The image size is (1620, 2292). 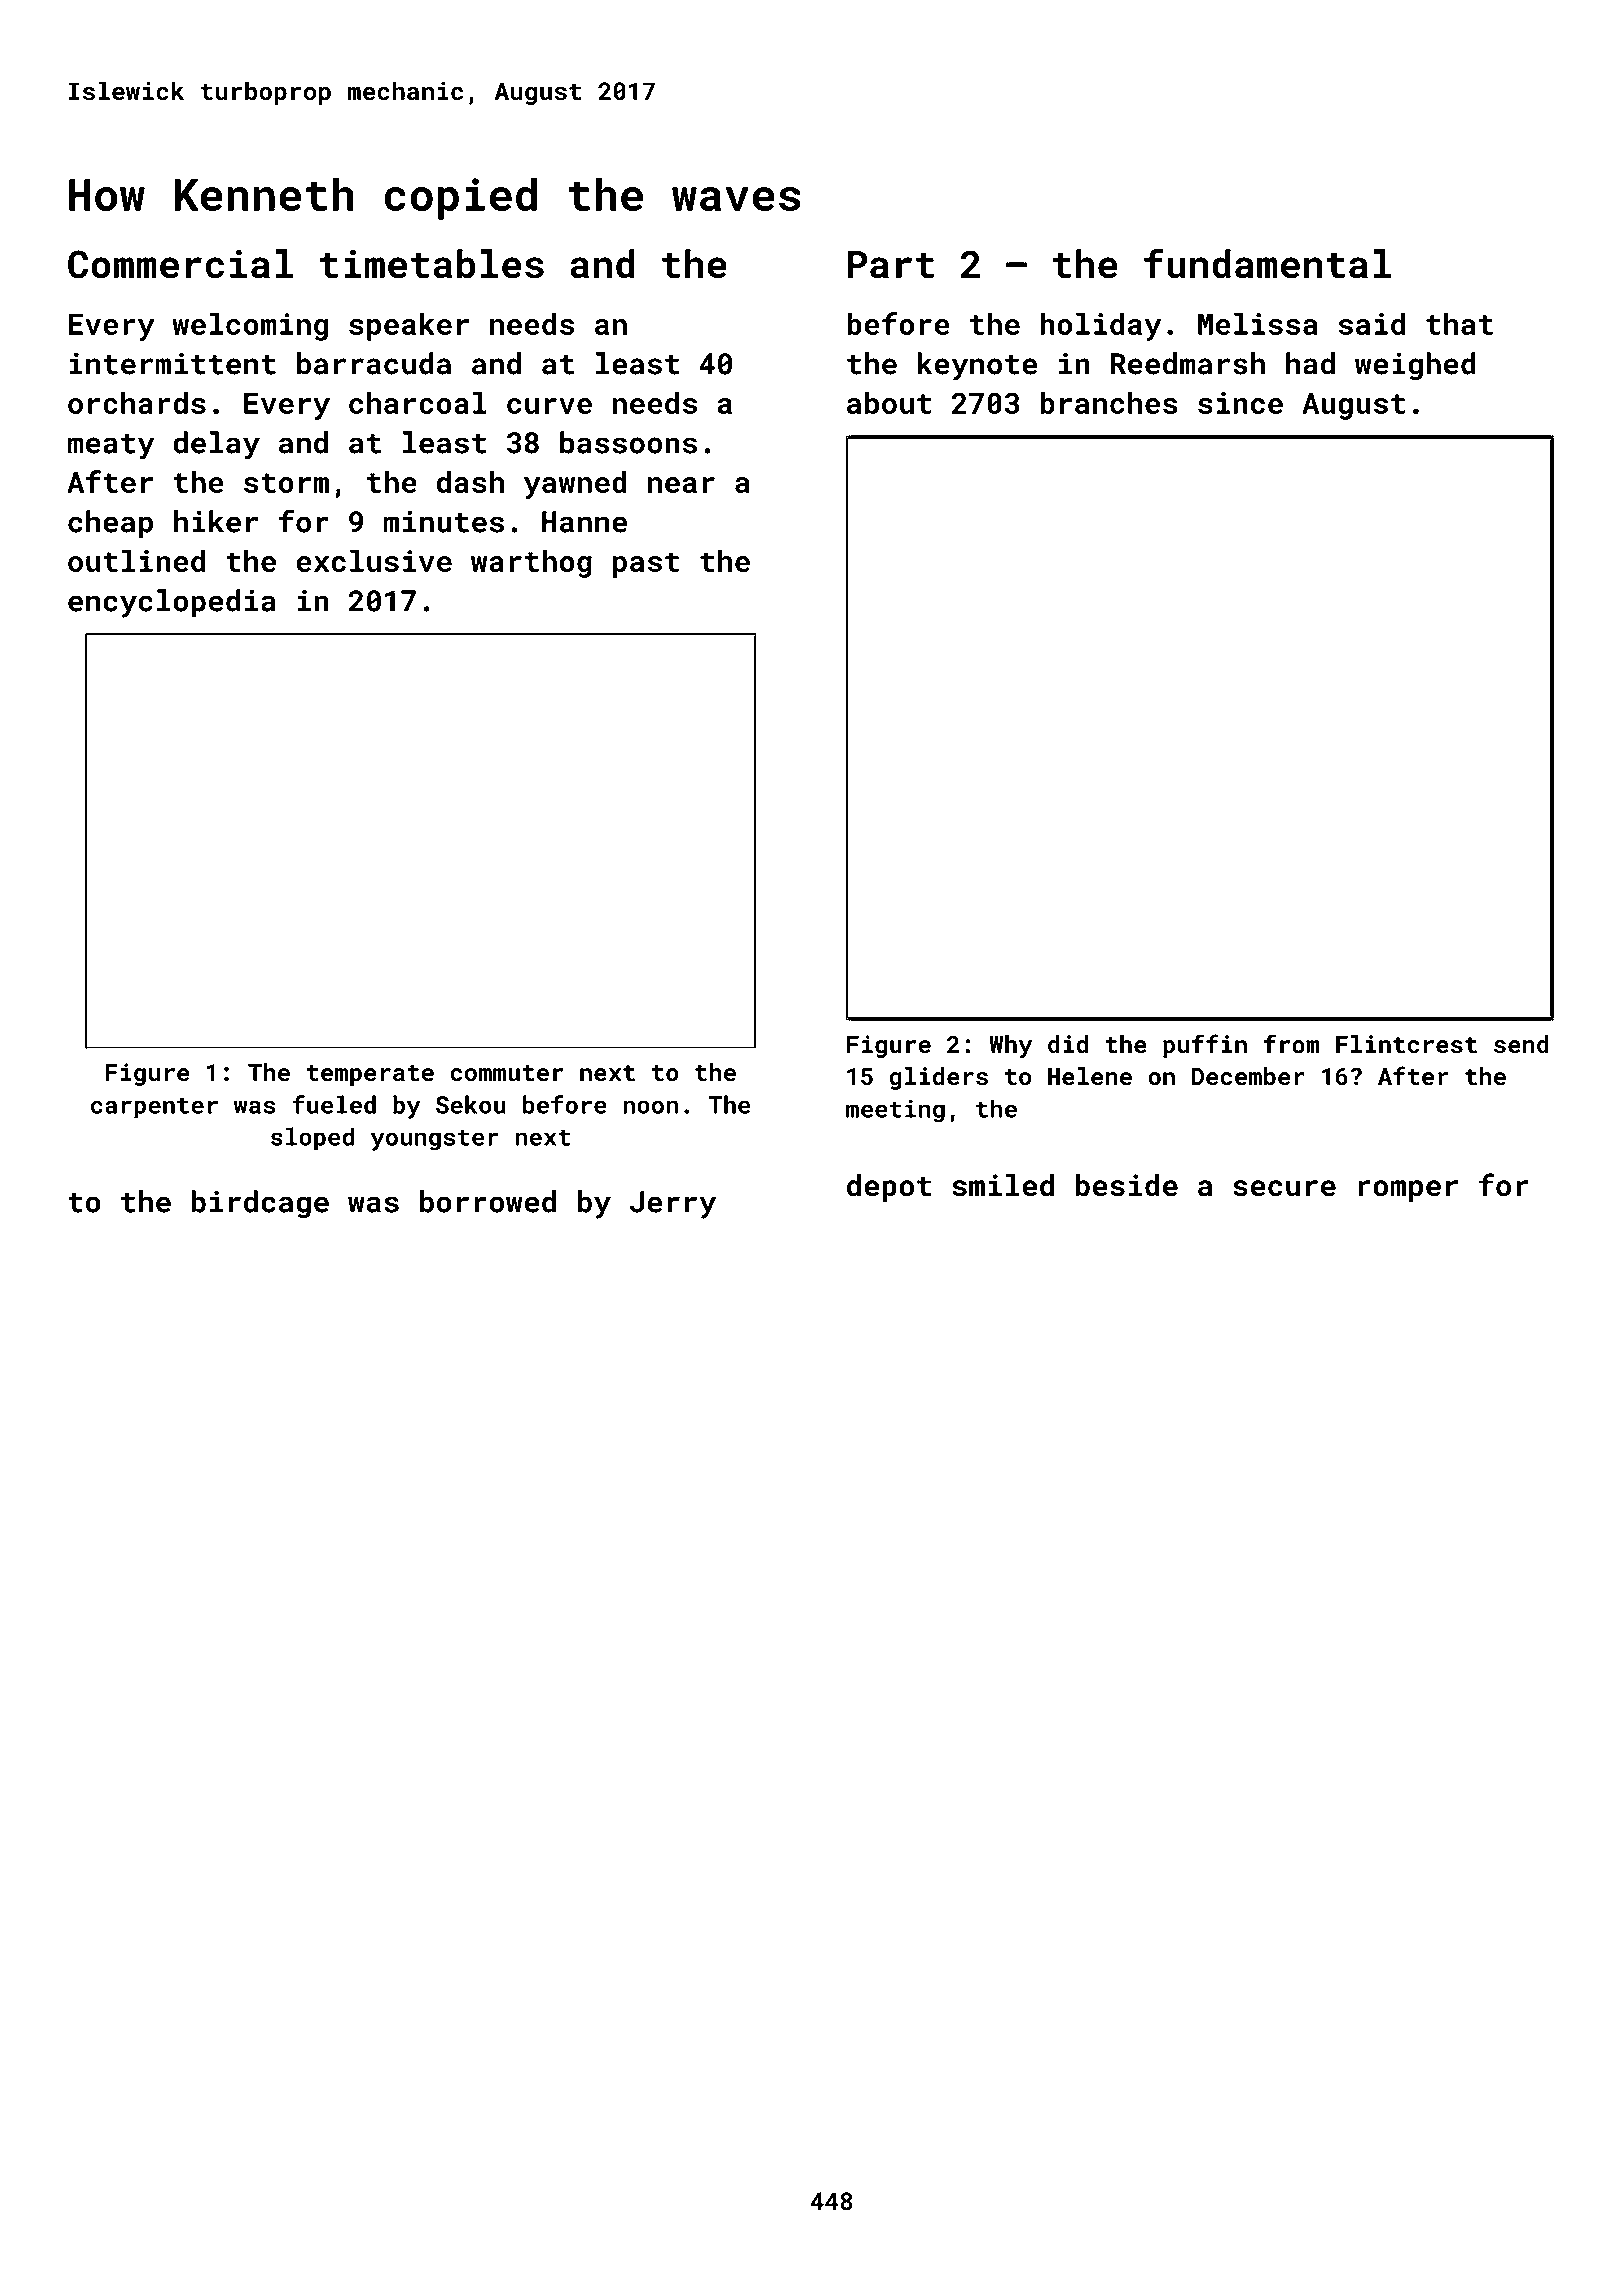 I want to click on Commercial, so click(x=180, y=264).
